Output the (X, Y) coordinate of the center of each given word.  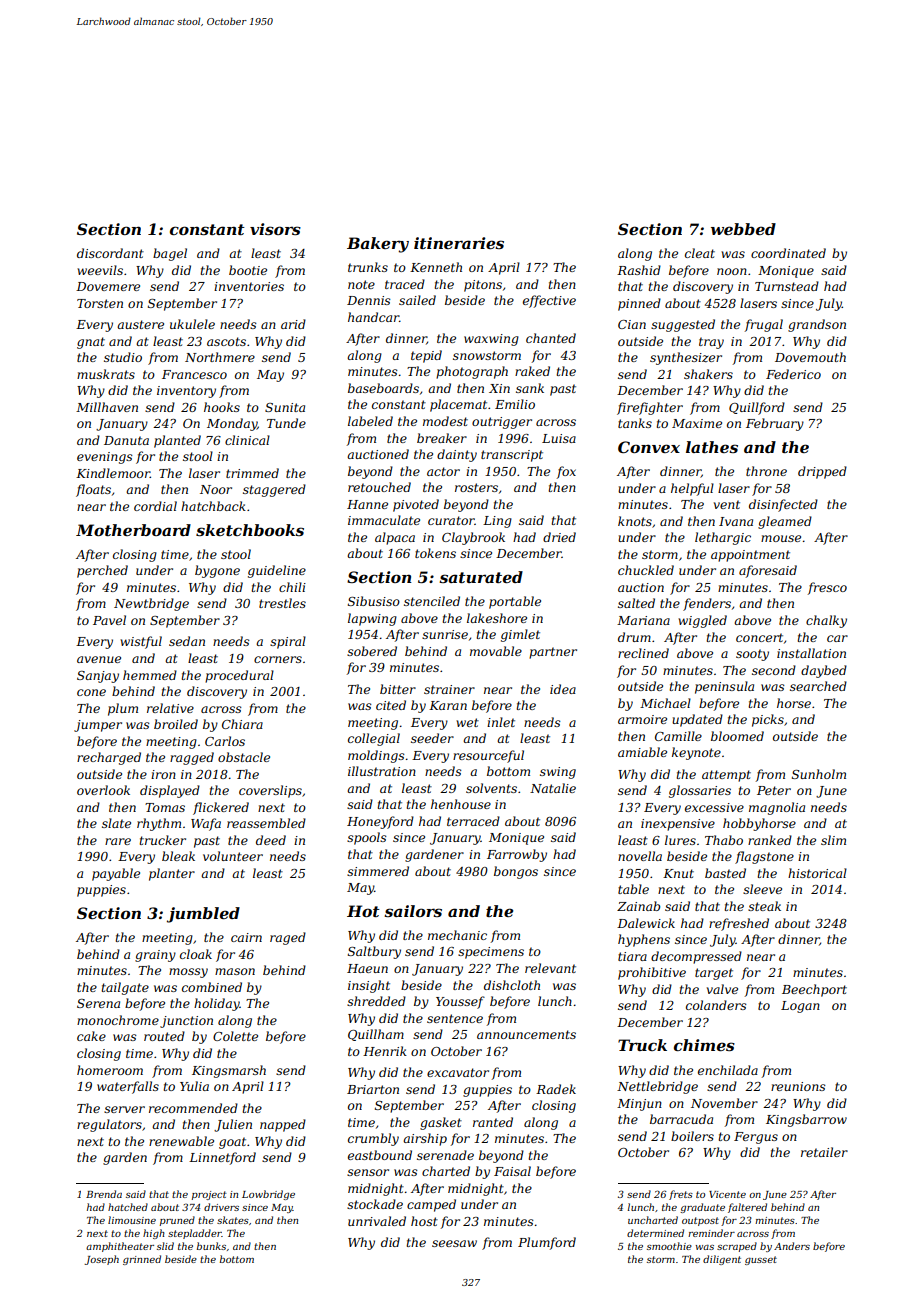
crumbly (373, 1139)
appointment (750, 556)
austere (140, 324)
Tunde (286, 423)
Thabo (724, 840)
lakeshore (497, 618)
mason (235, 971)
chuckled (646, 570)
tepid (426, 356)
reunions (798, 1086)
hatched (128, 1207)
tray (711, 343)
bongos (516, 872)
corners (278, 659)
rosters (476, 487)
